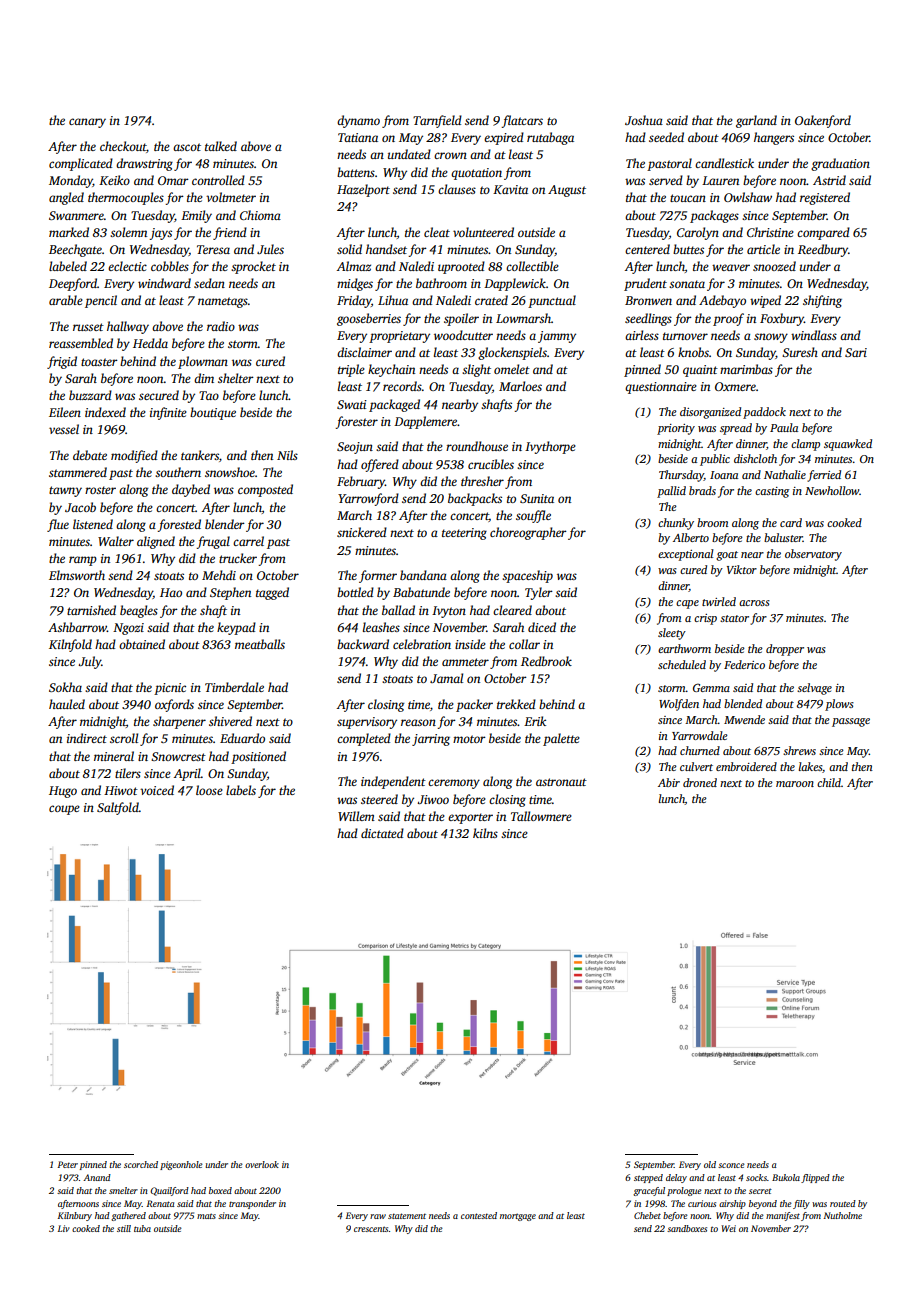 The width and height of the page is (924, 1308). What do you see at coordinates (66, 198) in the page?
I see `angled` at bounding box center [66, 198].
